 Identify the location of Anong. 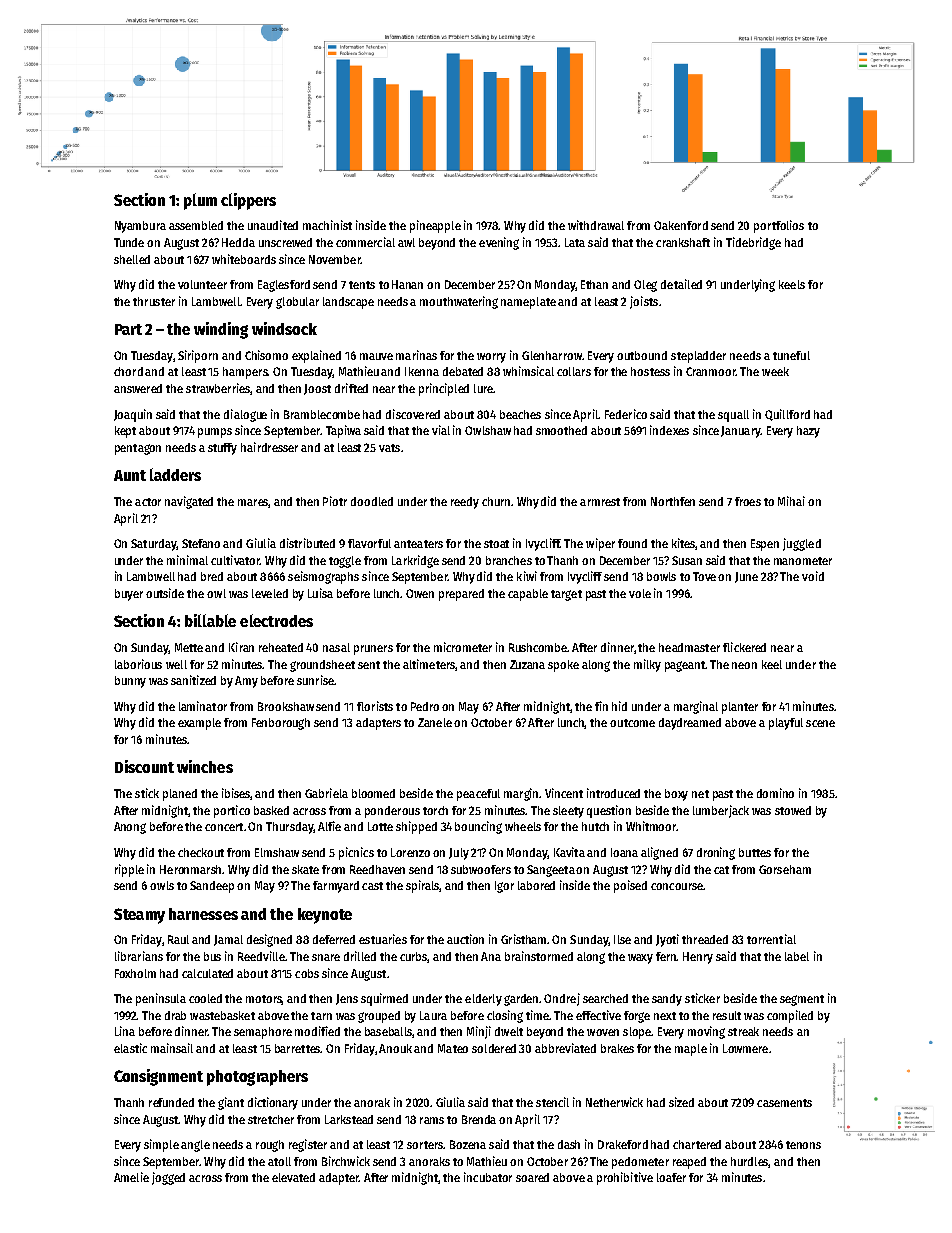
(130, 828).
